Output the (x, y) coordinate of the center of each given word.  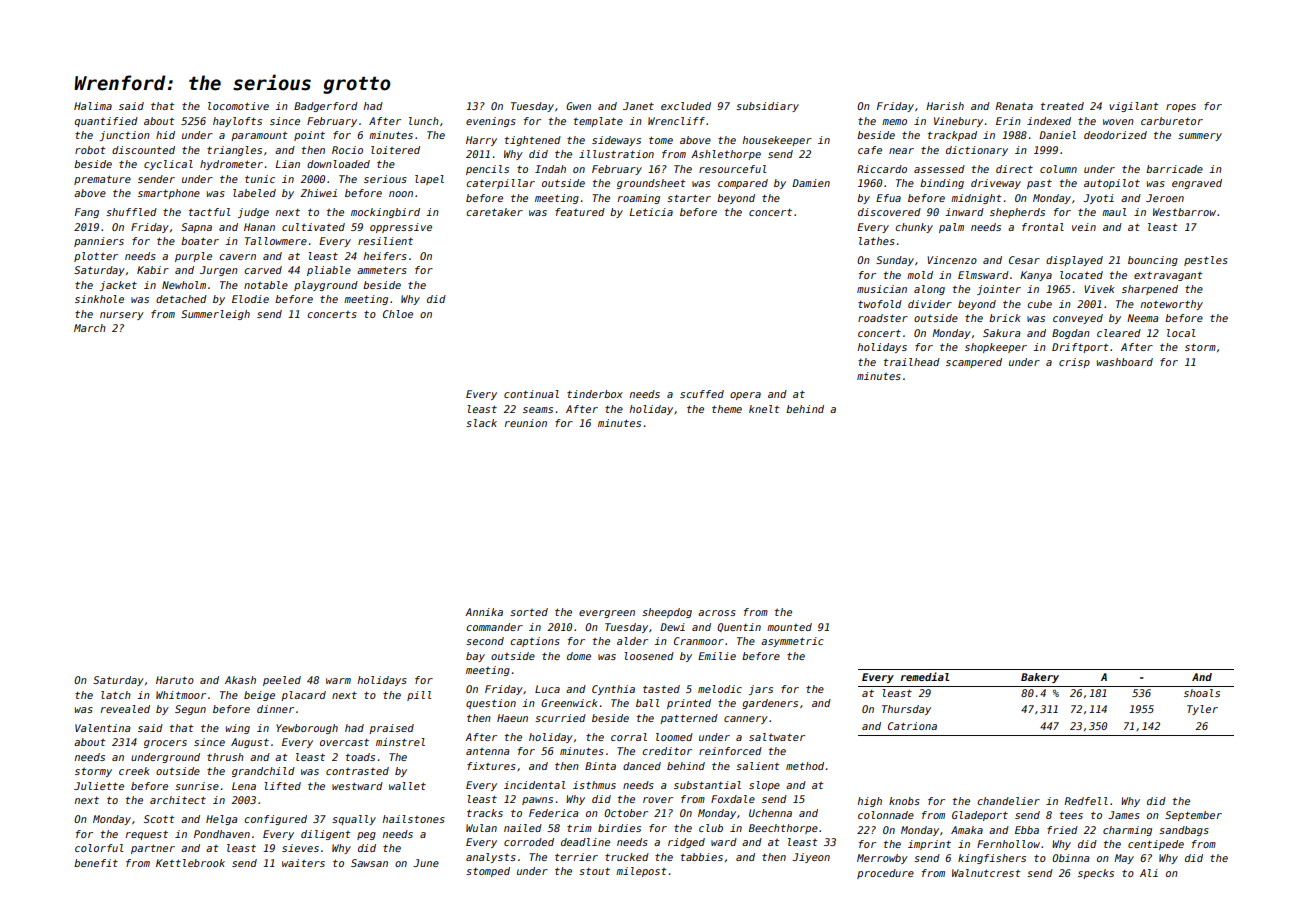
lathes (877, 241)
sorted (529, 612)
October (626, 813)
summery (1200, 137)
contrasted (357, 771)
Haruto (175, 680)
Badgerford (326, 107)
